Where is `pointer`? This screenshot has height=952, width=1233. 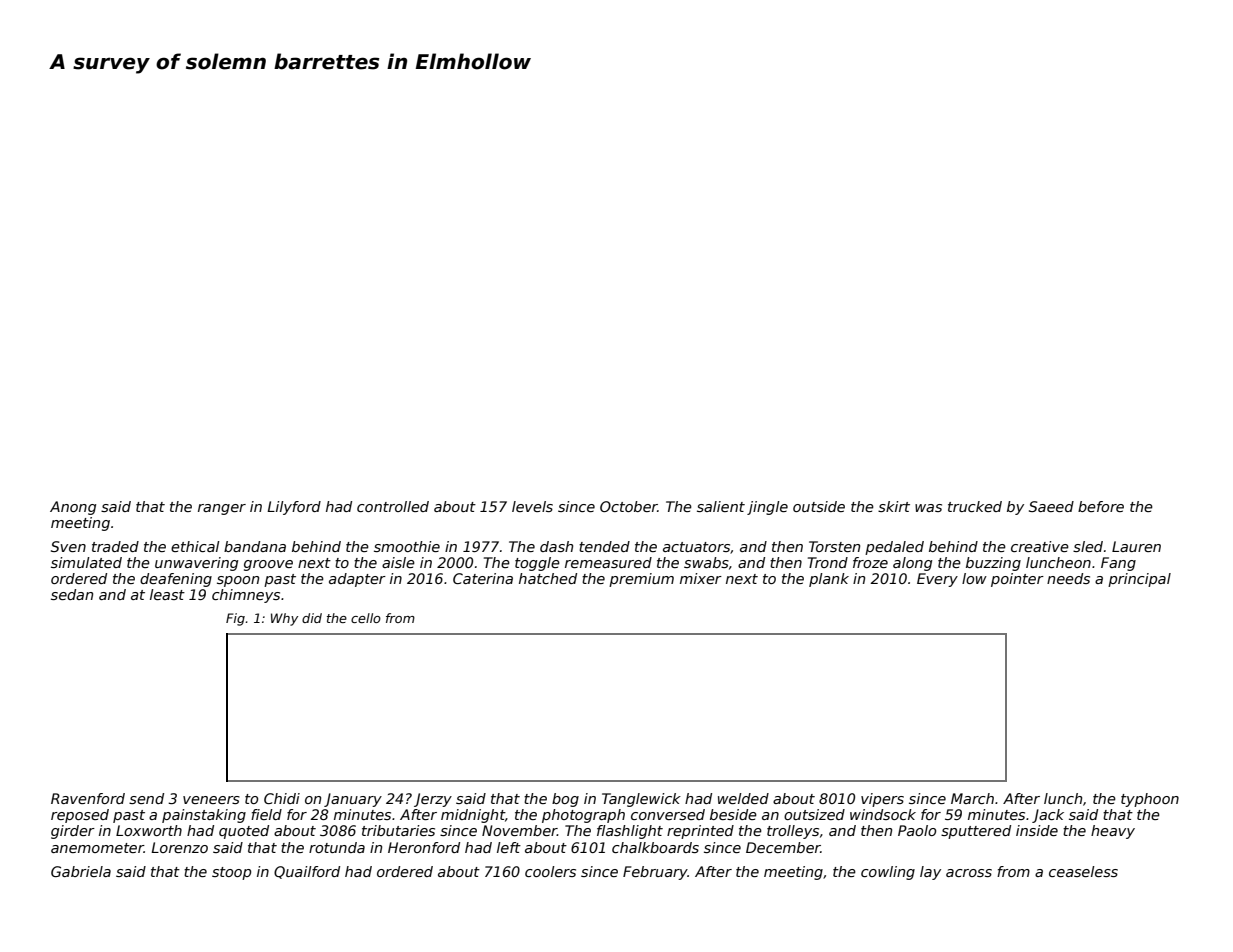 pointer is located at coordinates (1017, 580).
